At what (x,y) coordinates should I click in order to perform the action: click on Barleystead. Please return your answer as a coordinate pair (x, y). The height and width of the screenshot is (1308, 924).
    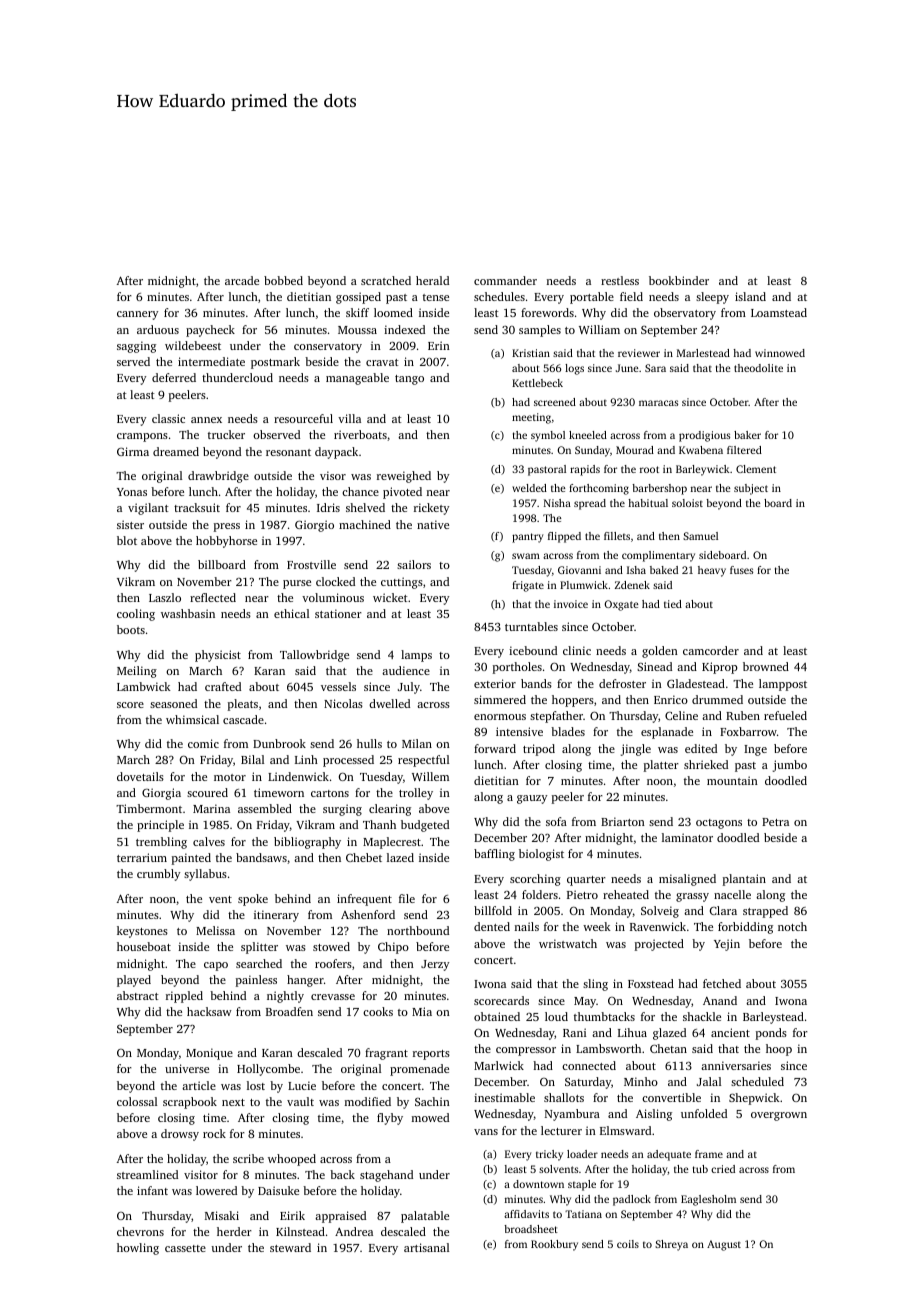
    Looking at the image, I should click on (773, 1018).
